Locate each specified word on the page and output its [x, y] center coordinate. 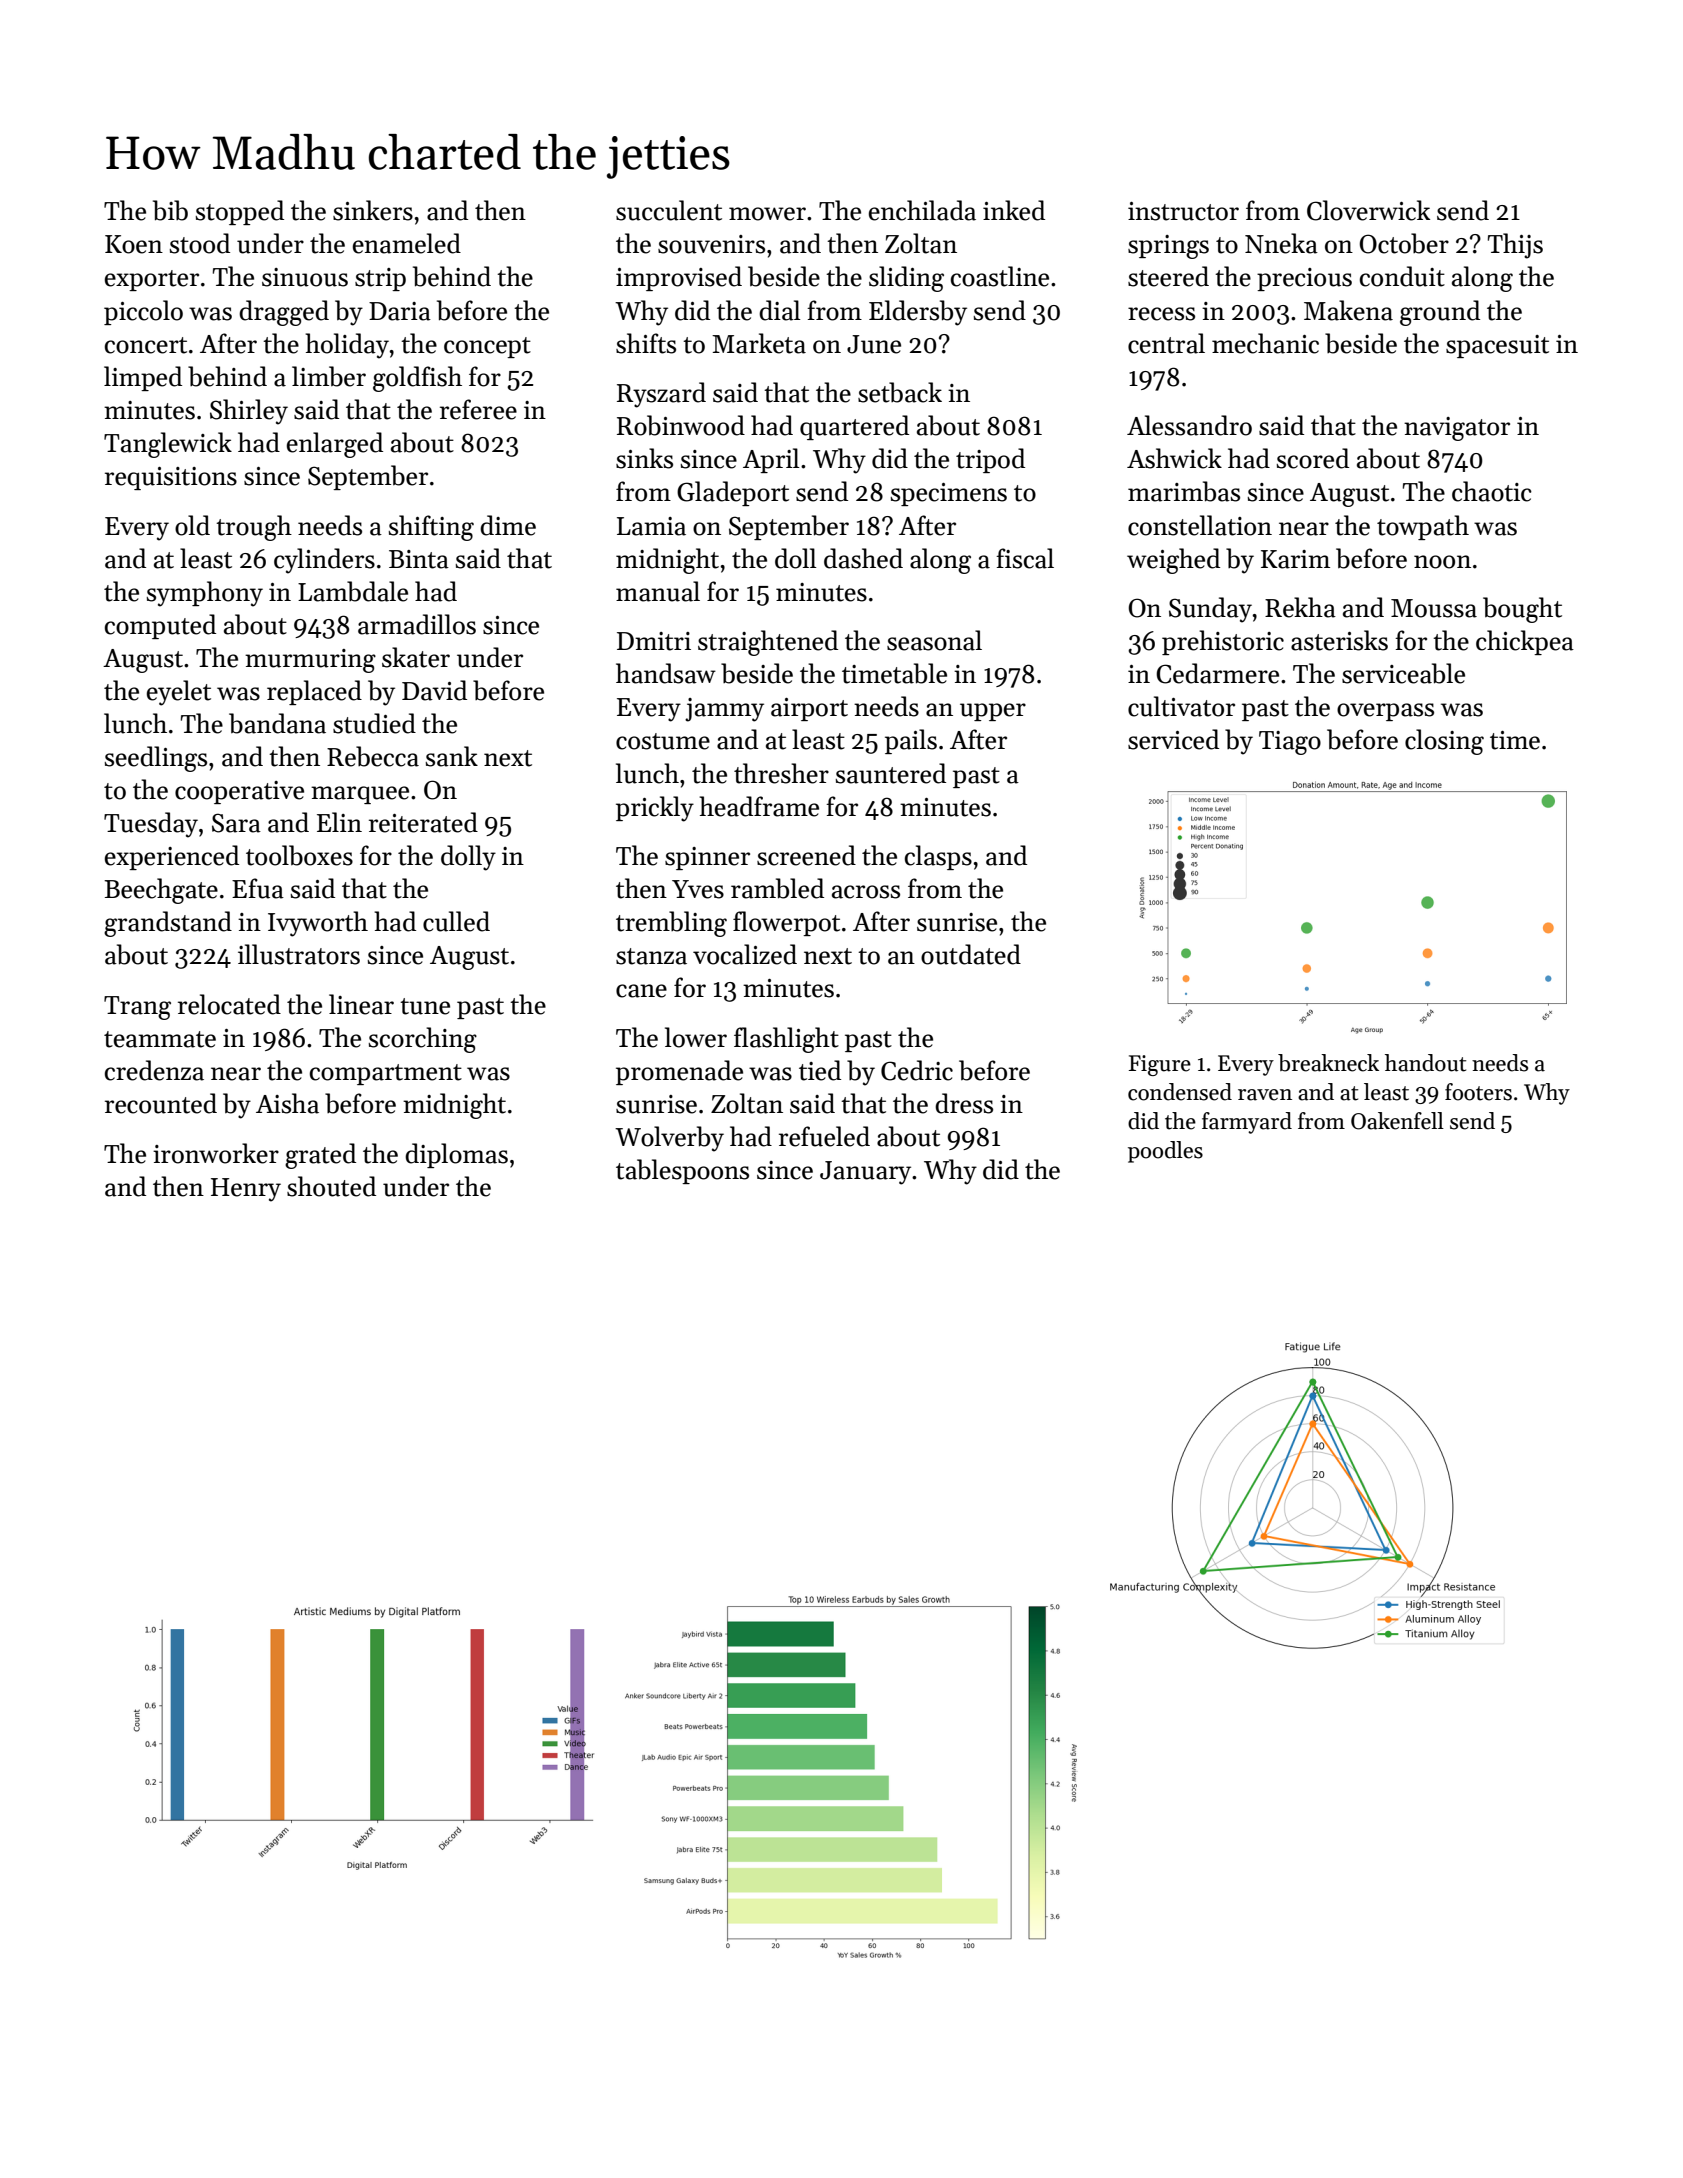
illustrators [299, 954]
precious [1304, 279]
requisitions [171, 478]
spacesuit [1497, 346]
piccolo [143, 312]
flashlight [786, 1040]
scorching [423, 1040]
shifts [646, 343]
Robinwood [681, 425]
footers [1478, 1092]
